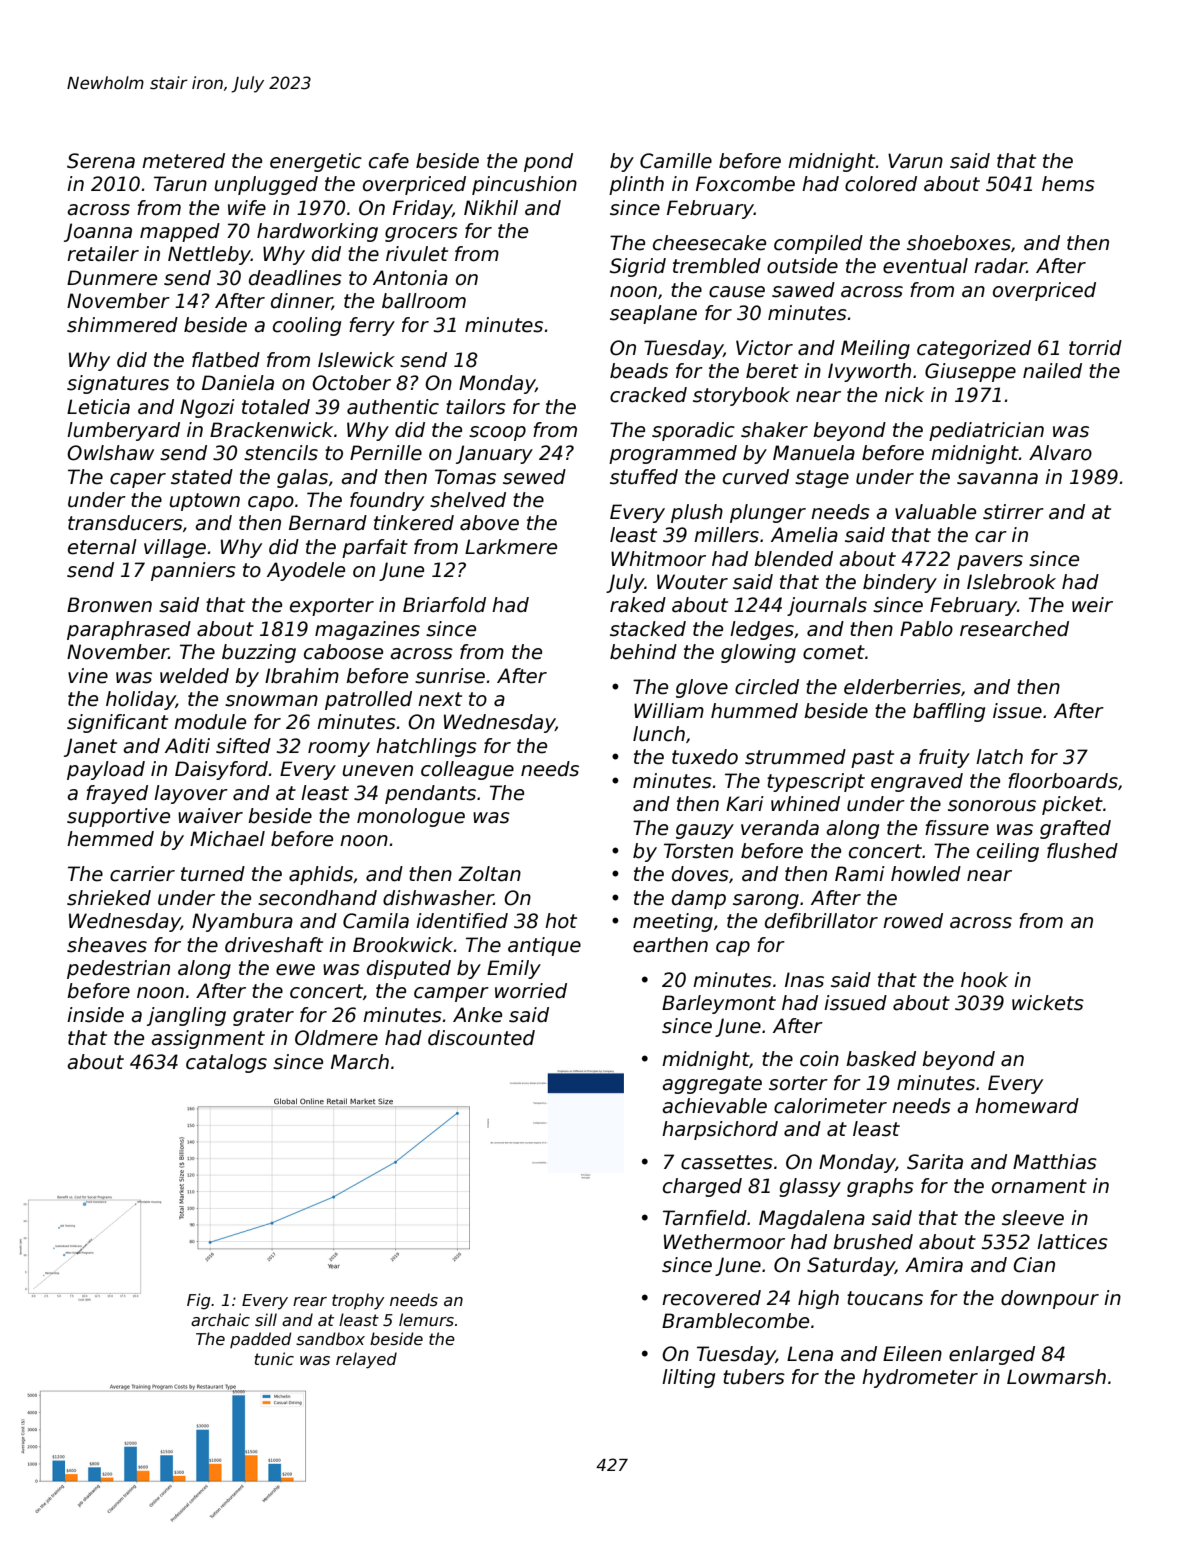 The image size is (1193, 1544). I want to click on lilting, so click(688, 1378).
